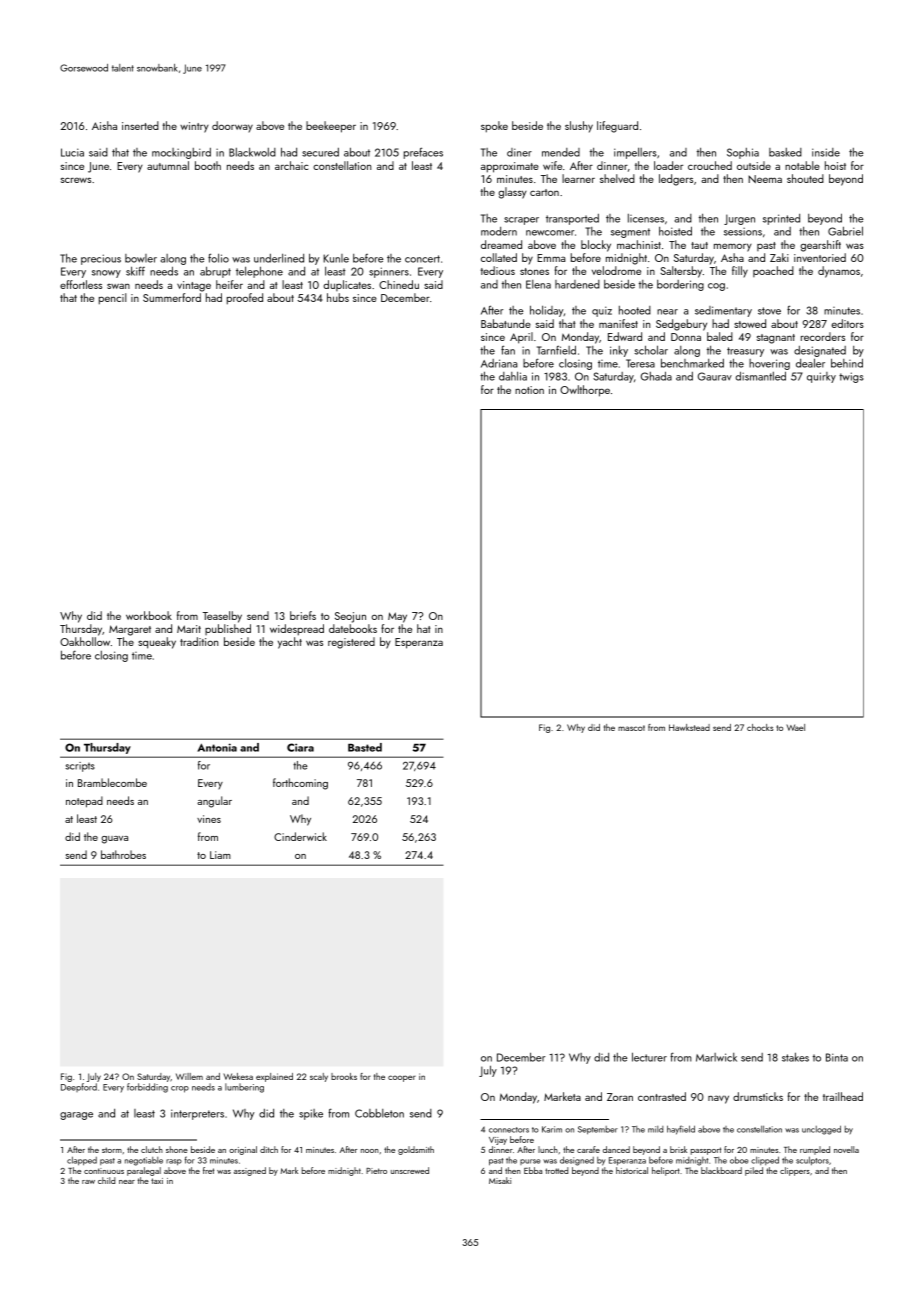 The image size is (924, 1308). I want to click on published, so click(228, 629).
